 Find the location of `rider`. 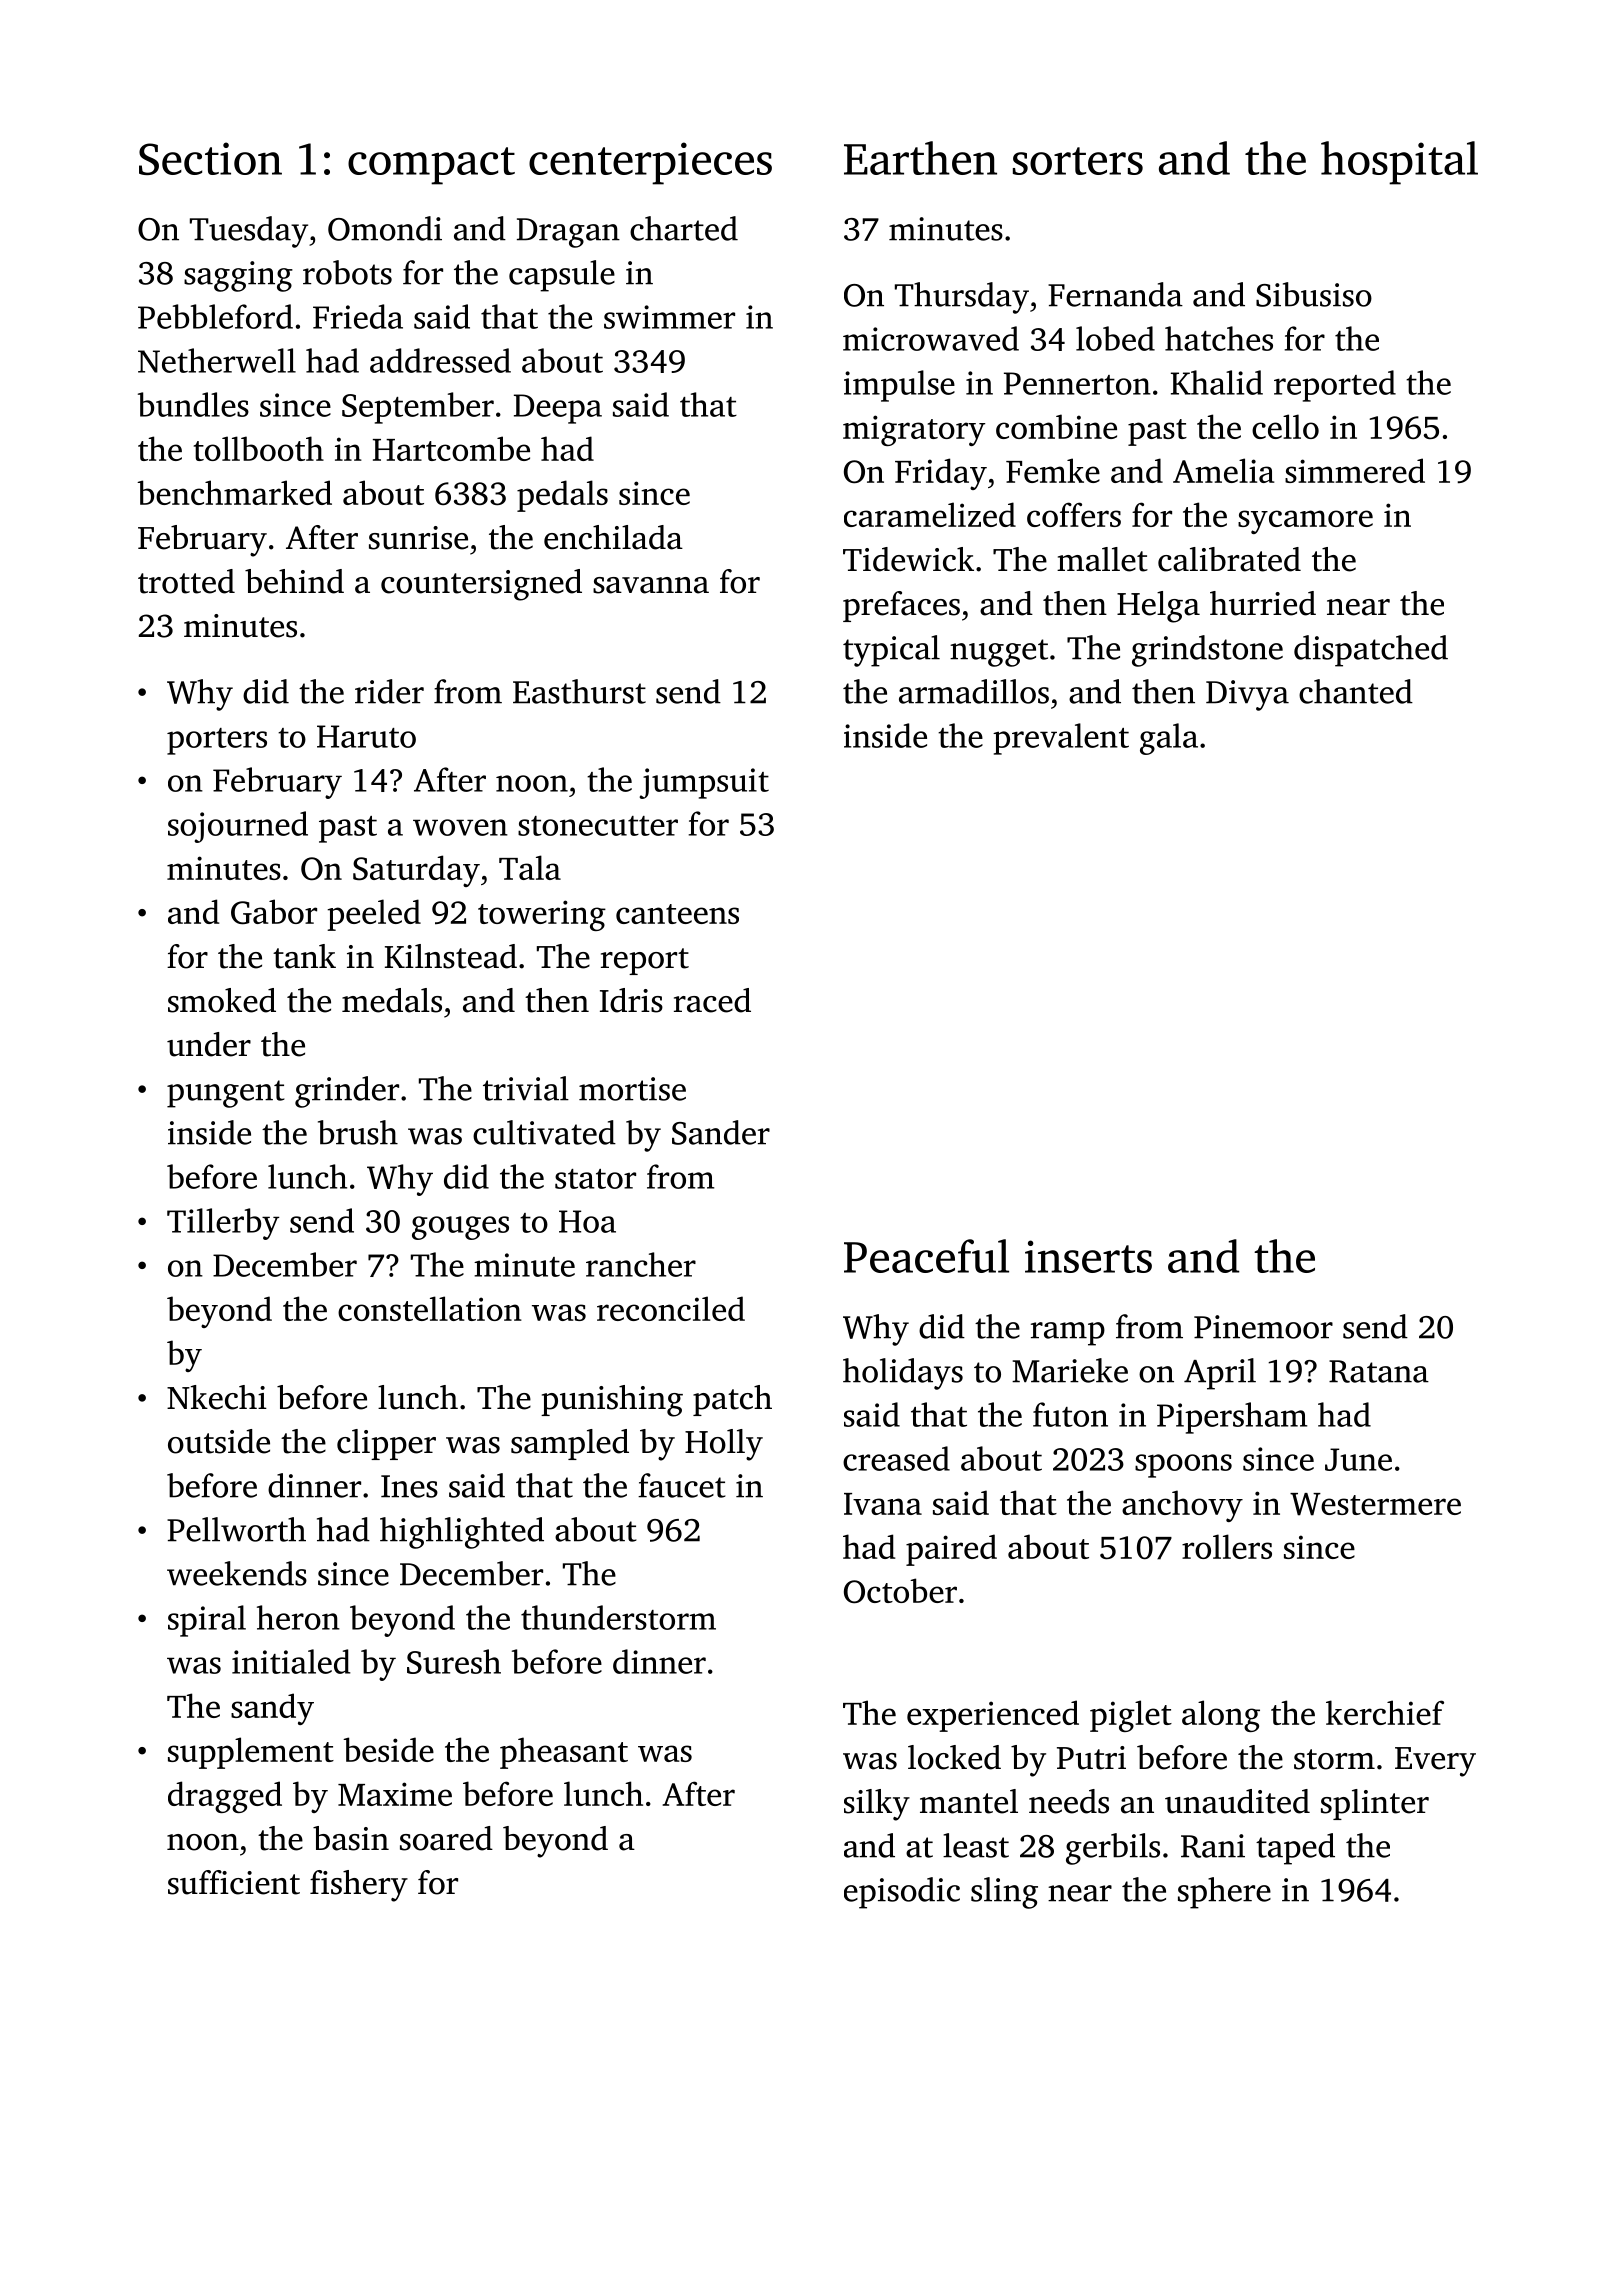

rider is located at coordinates (389, 691).
